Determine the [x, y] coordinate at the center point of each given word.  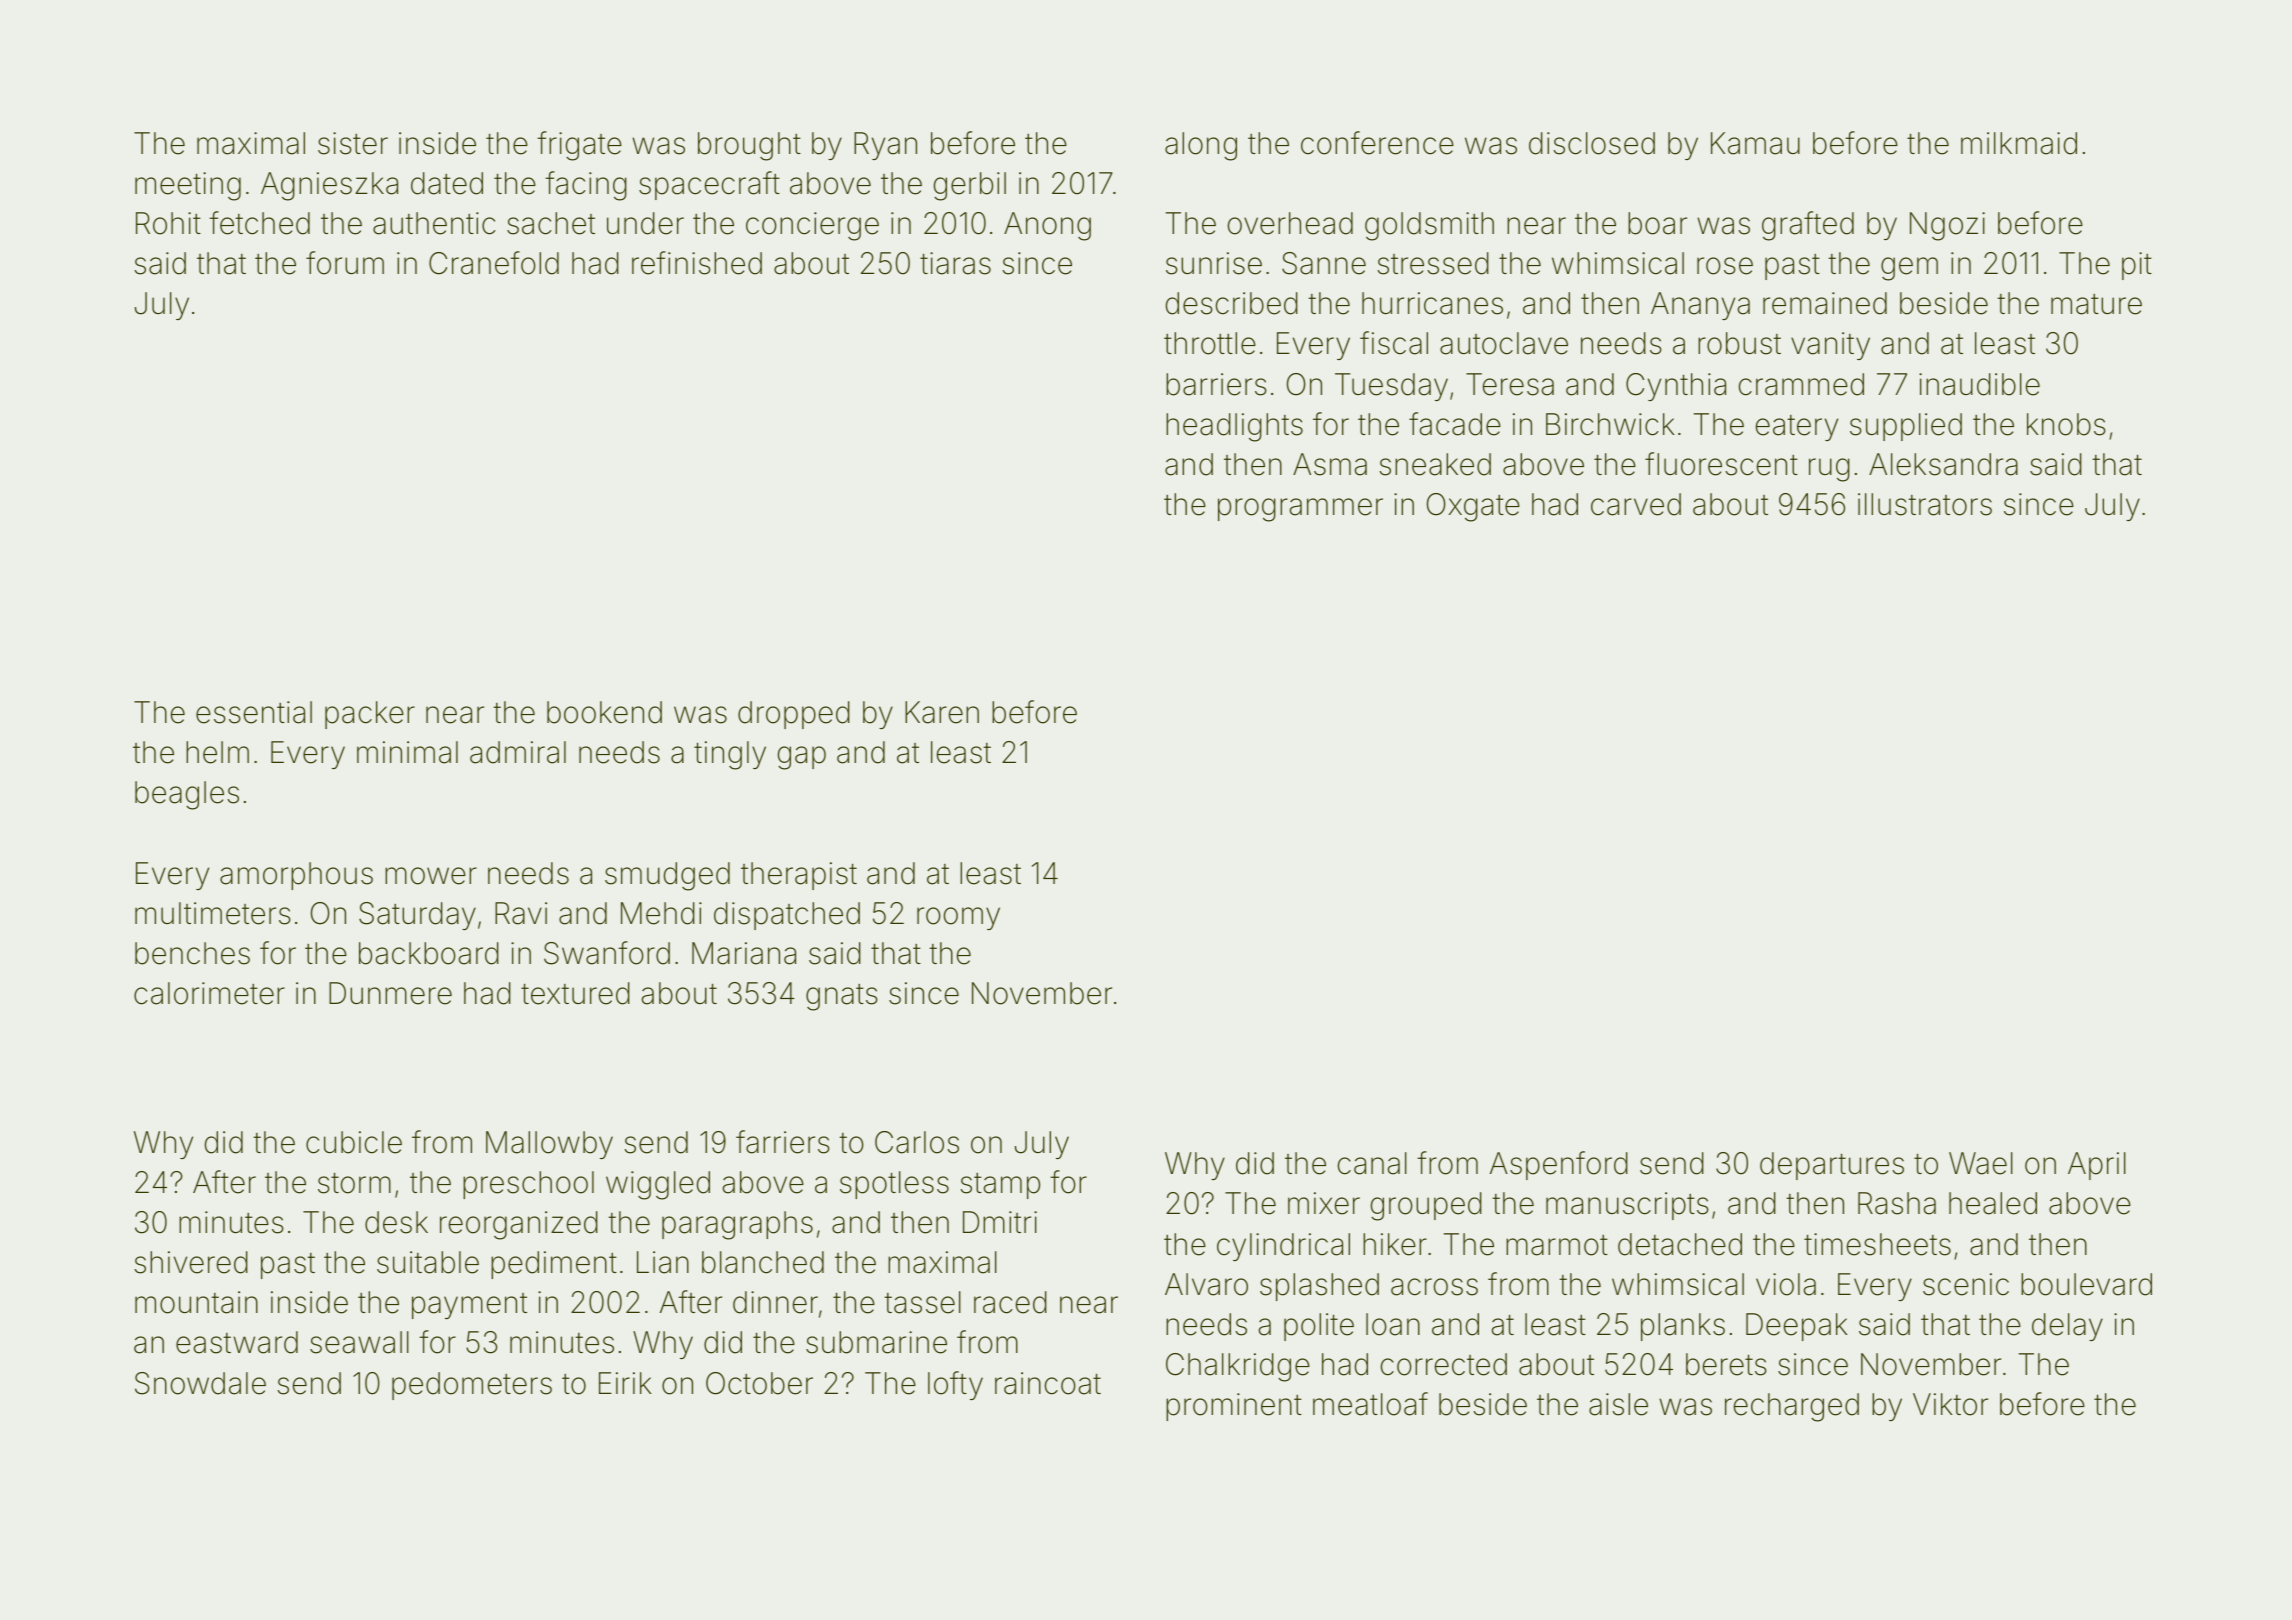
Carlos [917, 1142]
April [2097, 1166]
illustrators [1925, 504]
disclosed [1592, 143]
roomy [958, 918]
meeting [188, 186]
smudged [667, 876]
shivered [191, 1262]
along [1201, 146]
